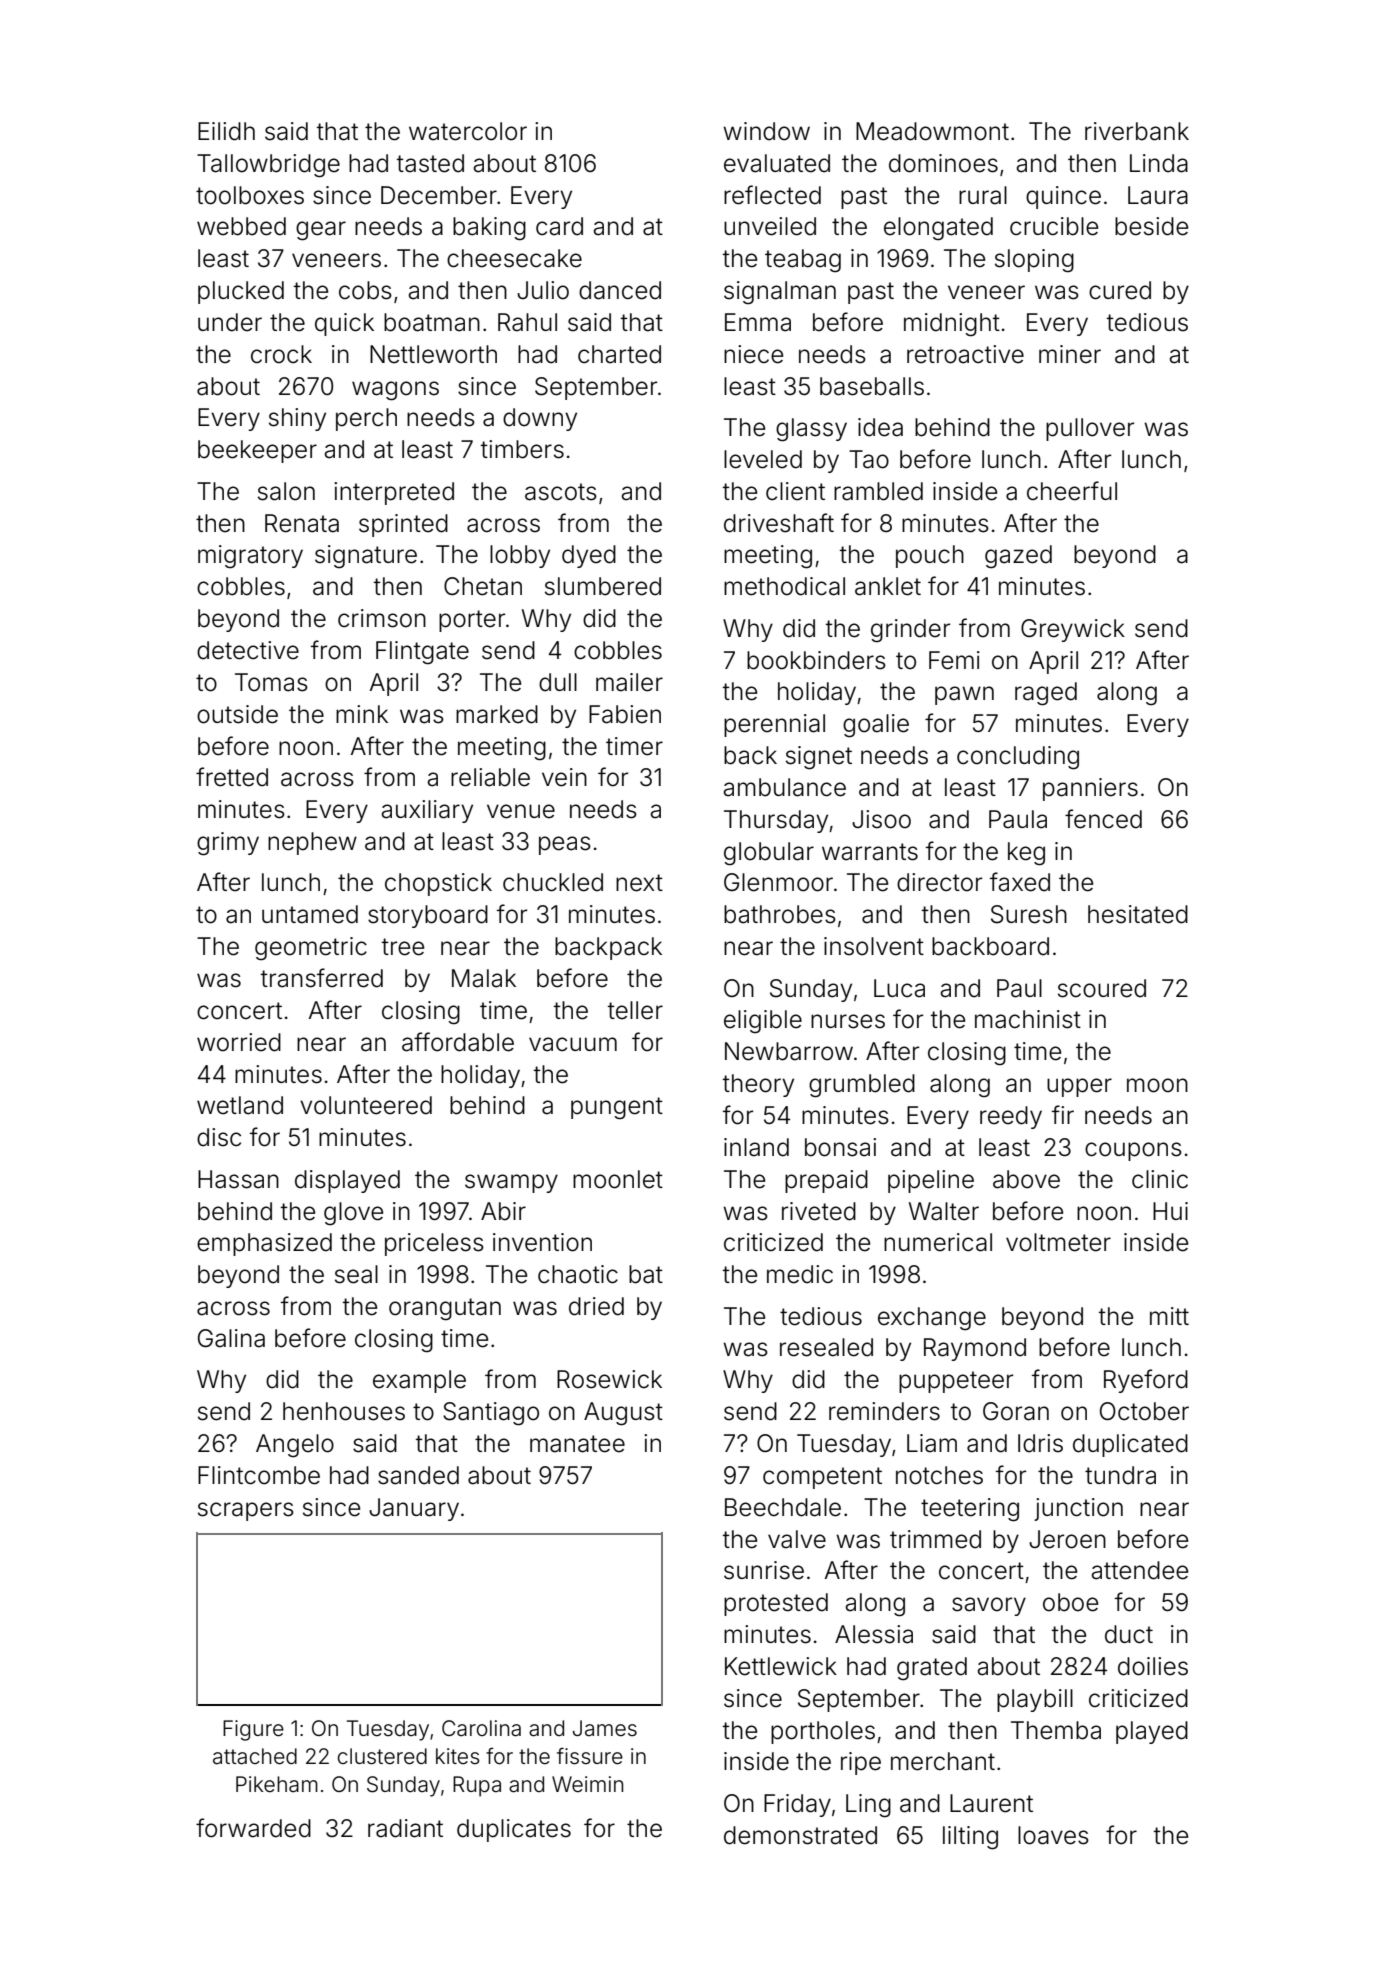  What do you see at coordinates (422, 653) in the screenshot?
I see `Flintgate` at bounding box center [422, 653].
